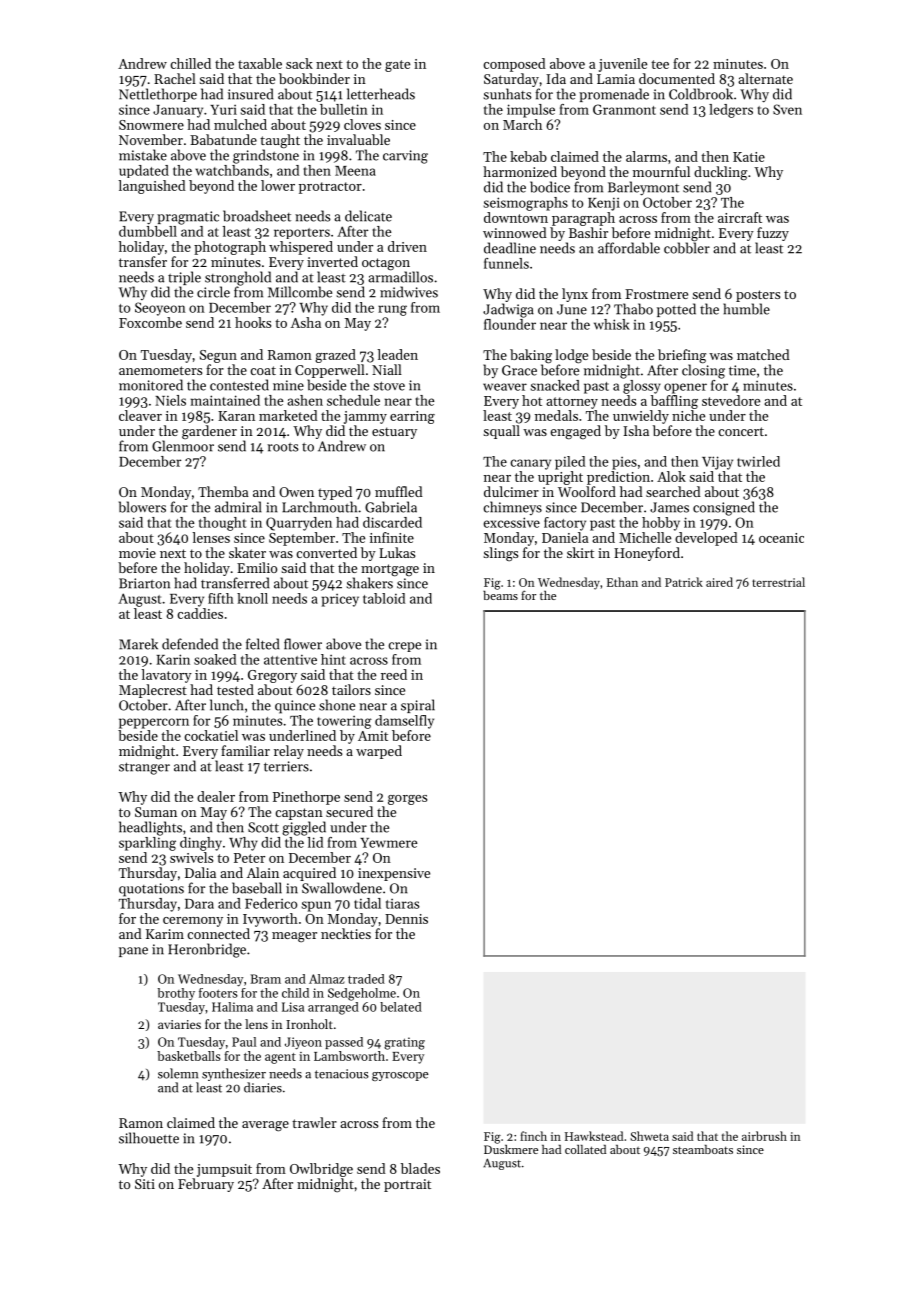 The image size is (924, 1308). Describe the element at coordinates (404, 1043) in the screenshot. I see `grating` at that location.
